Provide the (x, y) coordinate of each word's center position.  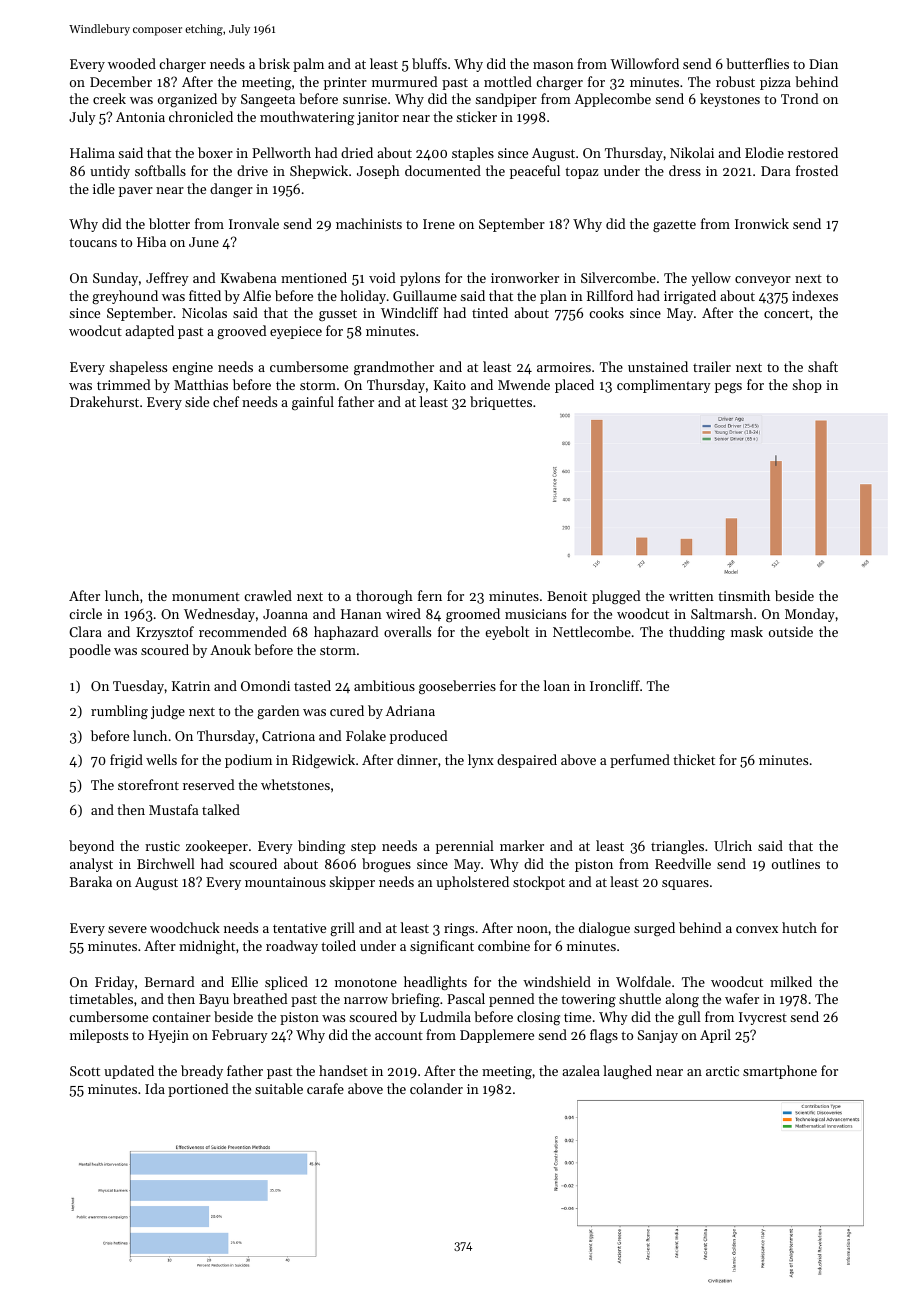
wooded (132, 63)
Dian (823, 64)
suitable (279, 1088)
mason (553, 65)
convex (757, 929)
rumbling (119, 712)
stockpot (539, 883)
